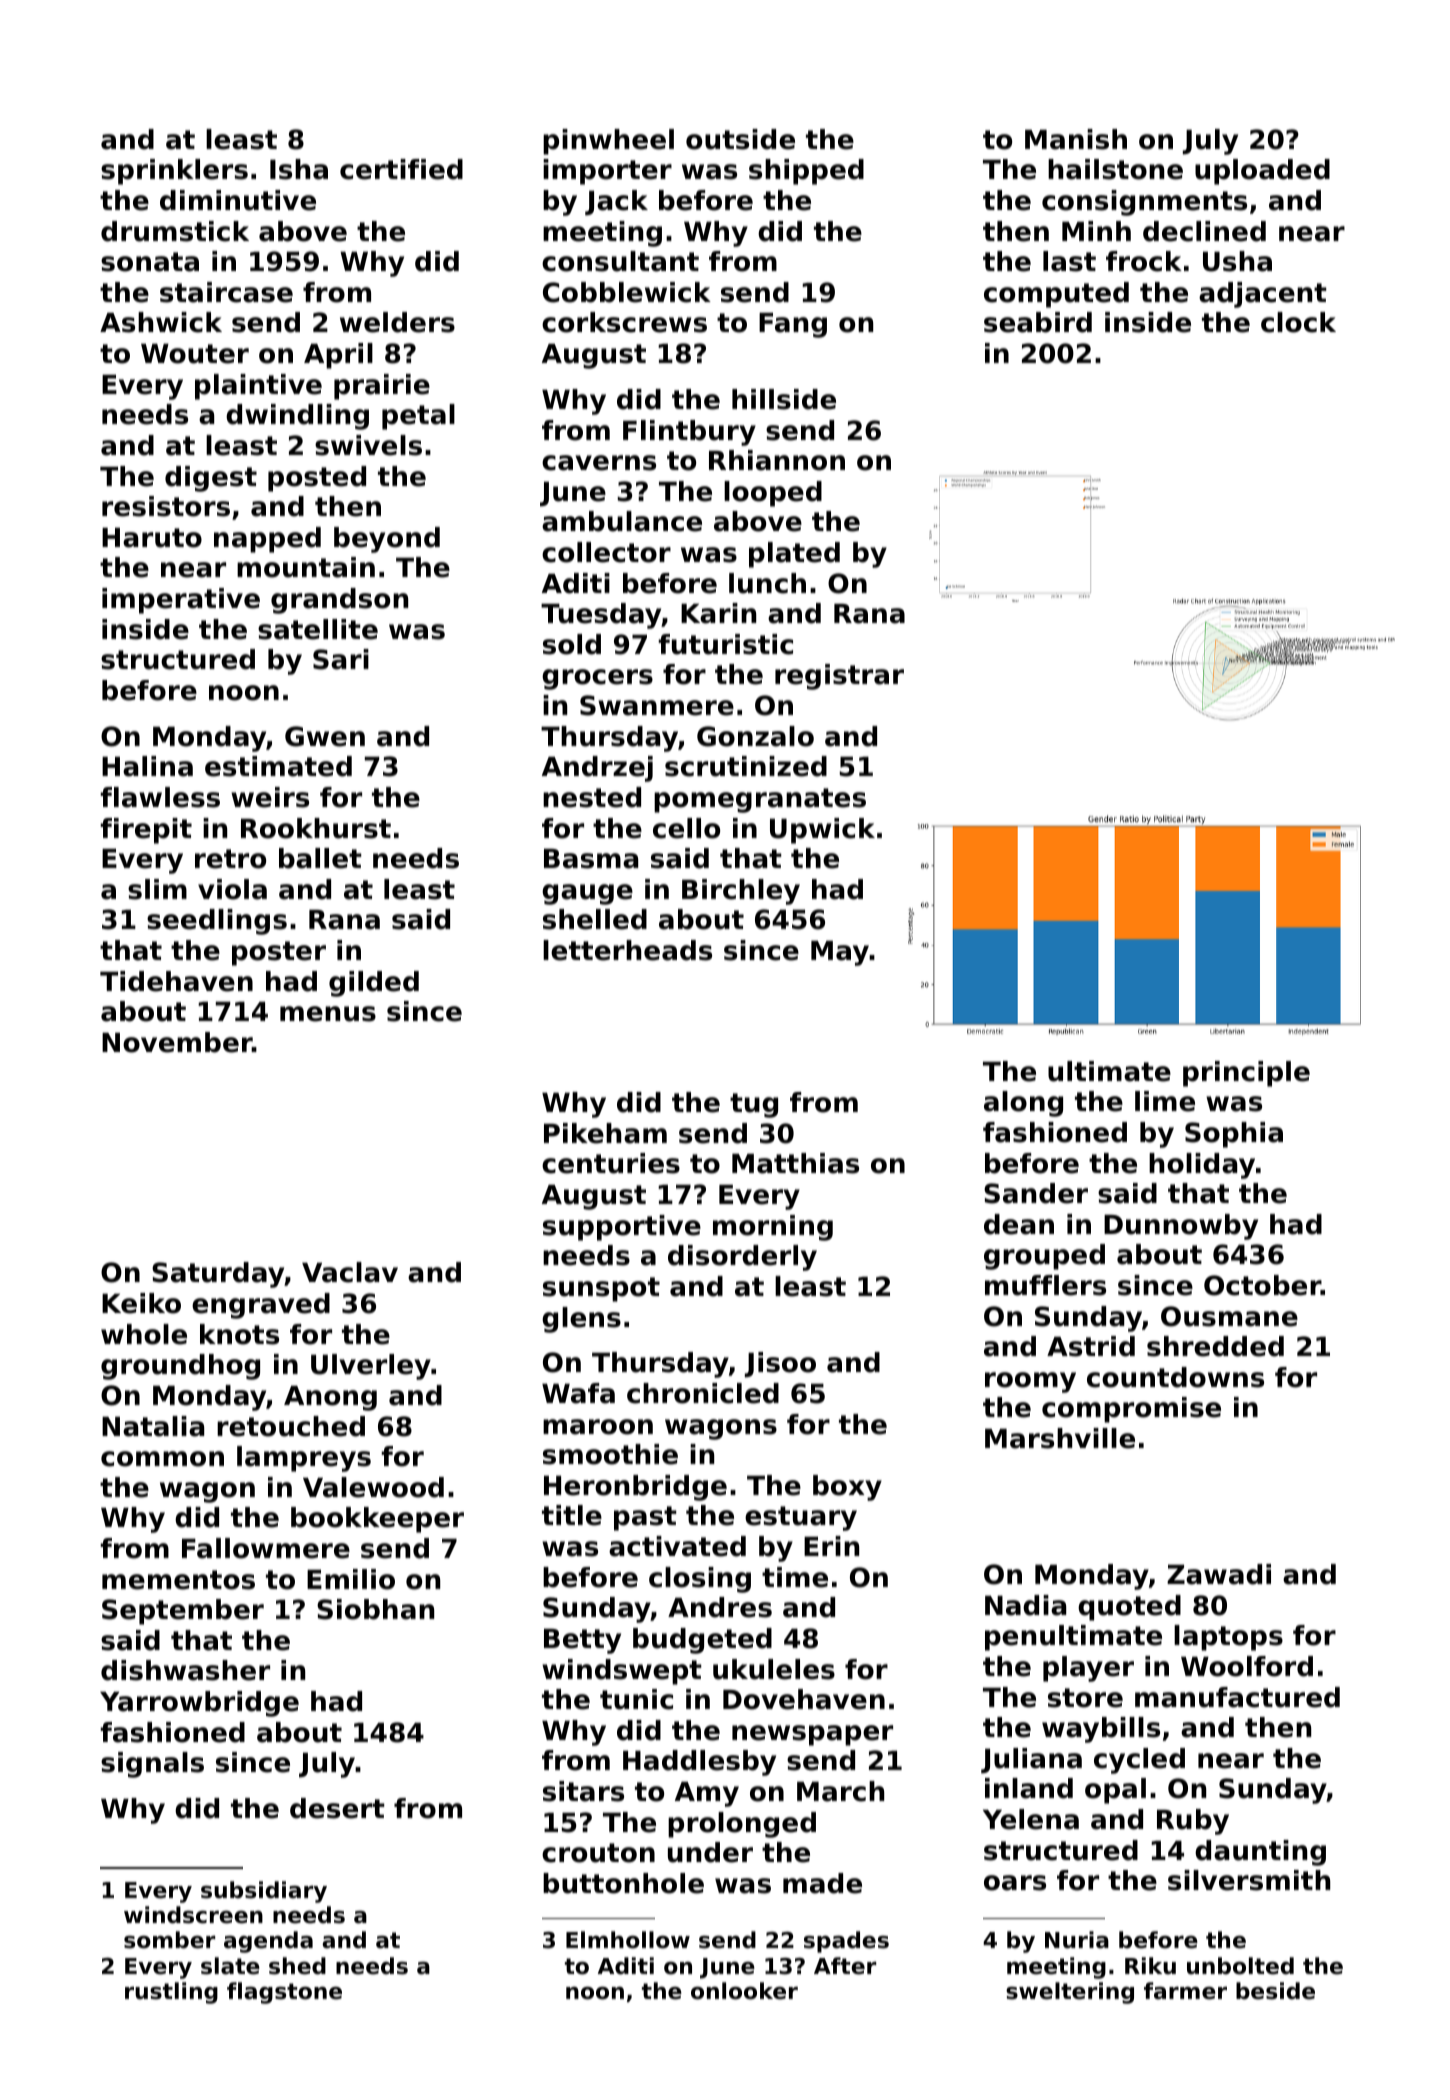 Image resolution: width=1450 pixels, height=2100 pixels. I want to click on flagstone, so click(284, 1993).
